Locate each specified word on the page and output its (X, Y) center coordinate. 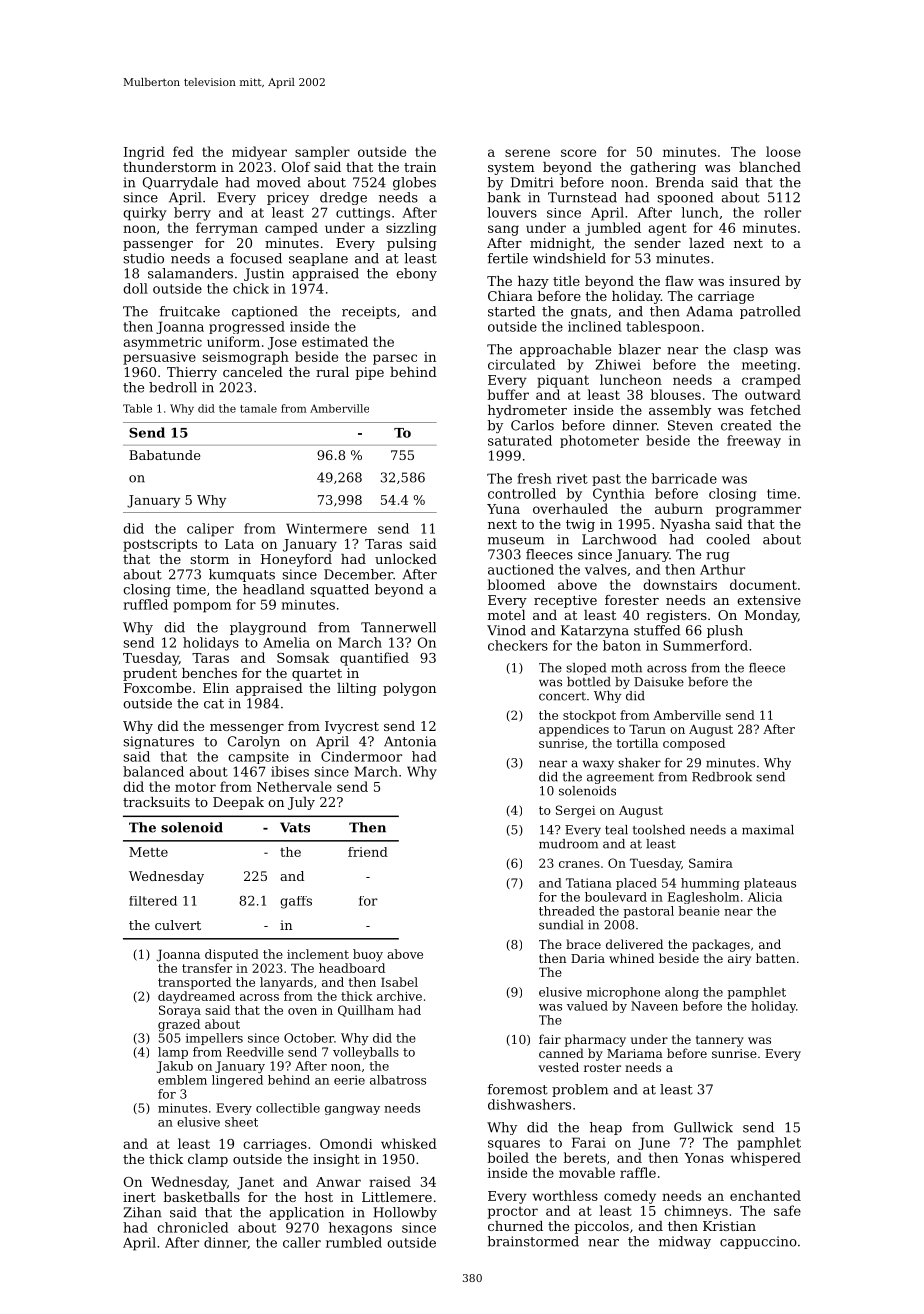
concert (562, 696)
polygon (409, 689)
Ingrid (144, 153)
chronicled (192, 1227)
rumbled (354, 1242)
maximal (768, 830)
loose (783, 151)
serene (527, 153)
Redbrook (722, 777)
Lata (239, 544)
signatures (159, 742)
